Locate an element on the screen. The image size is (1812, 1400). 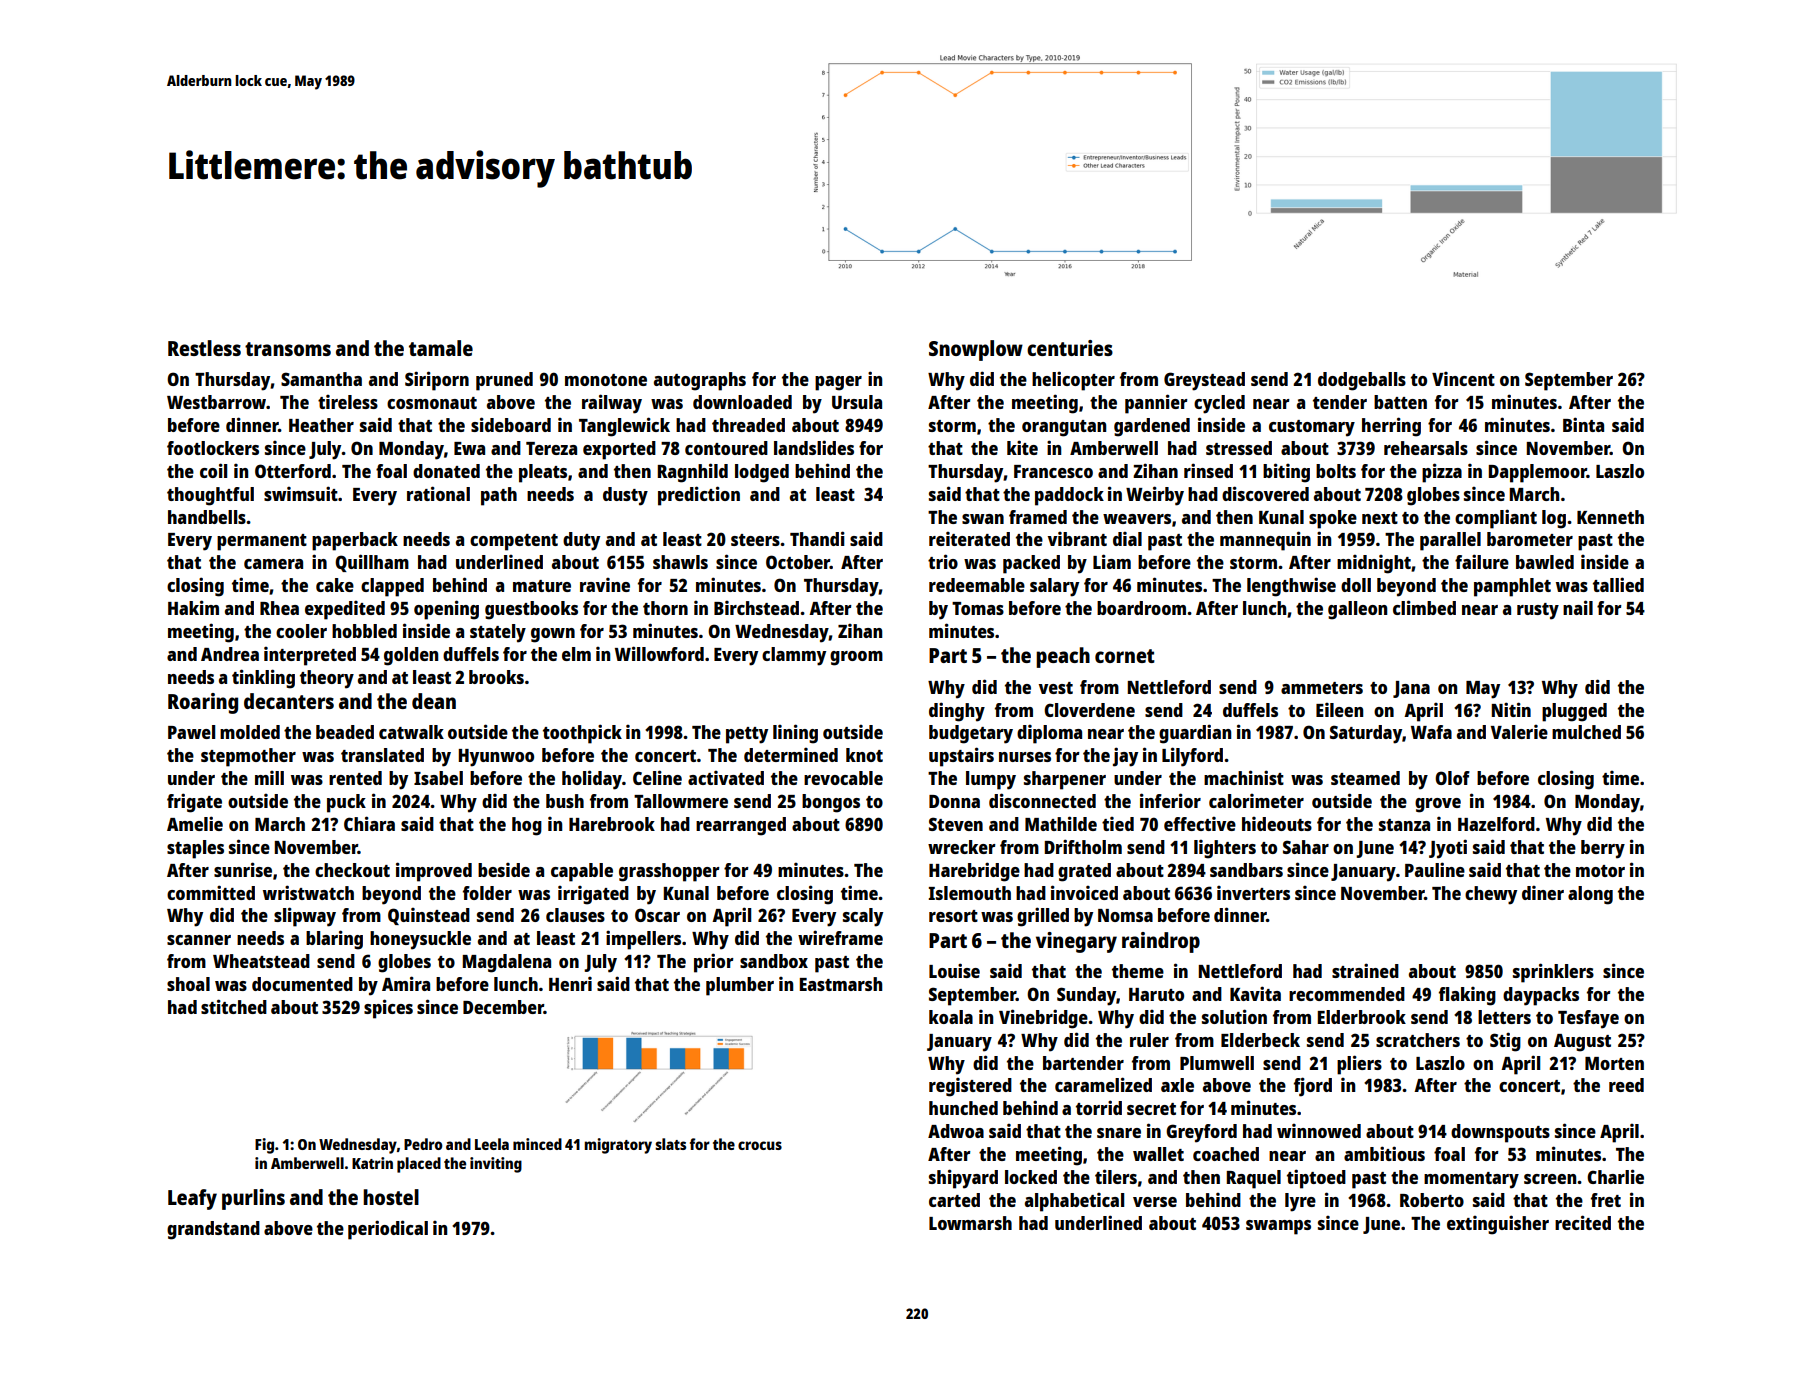
Snowplow is located at coordinates (976, 350).
